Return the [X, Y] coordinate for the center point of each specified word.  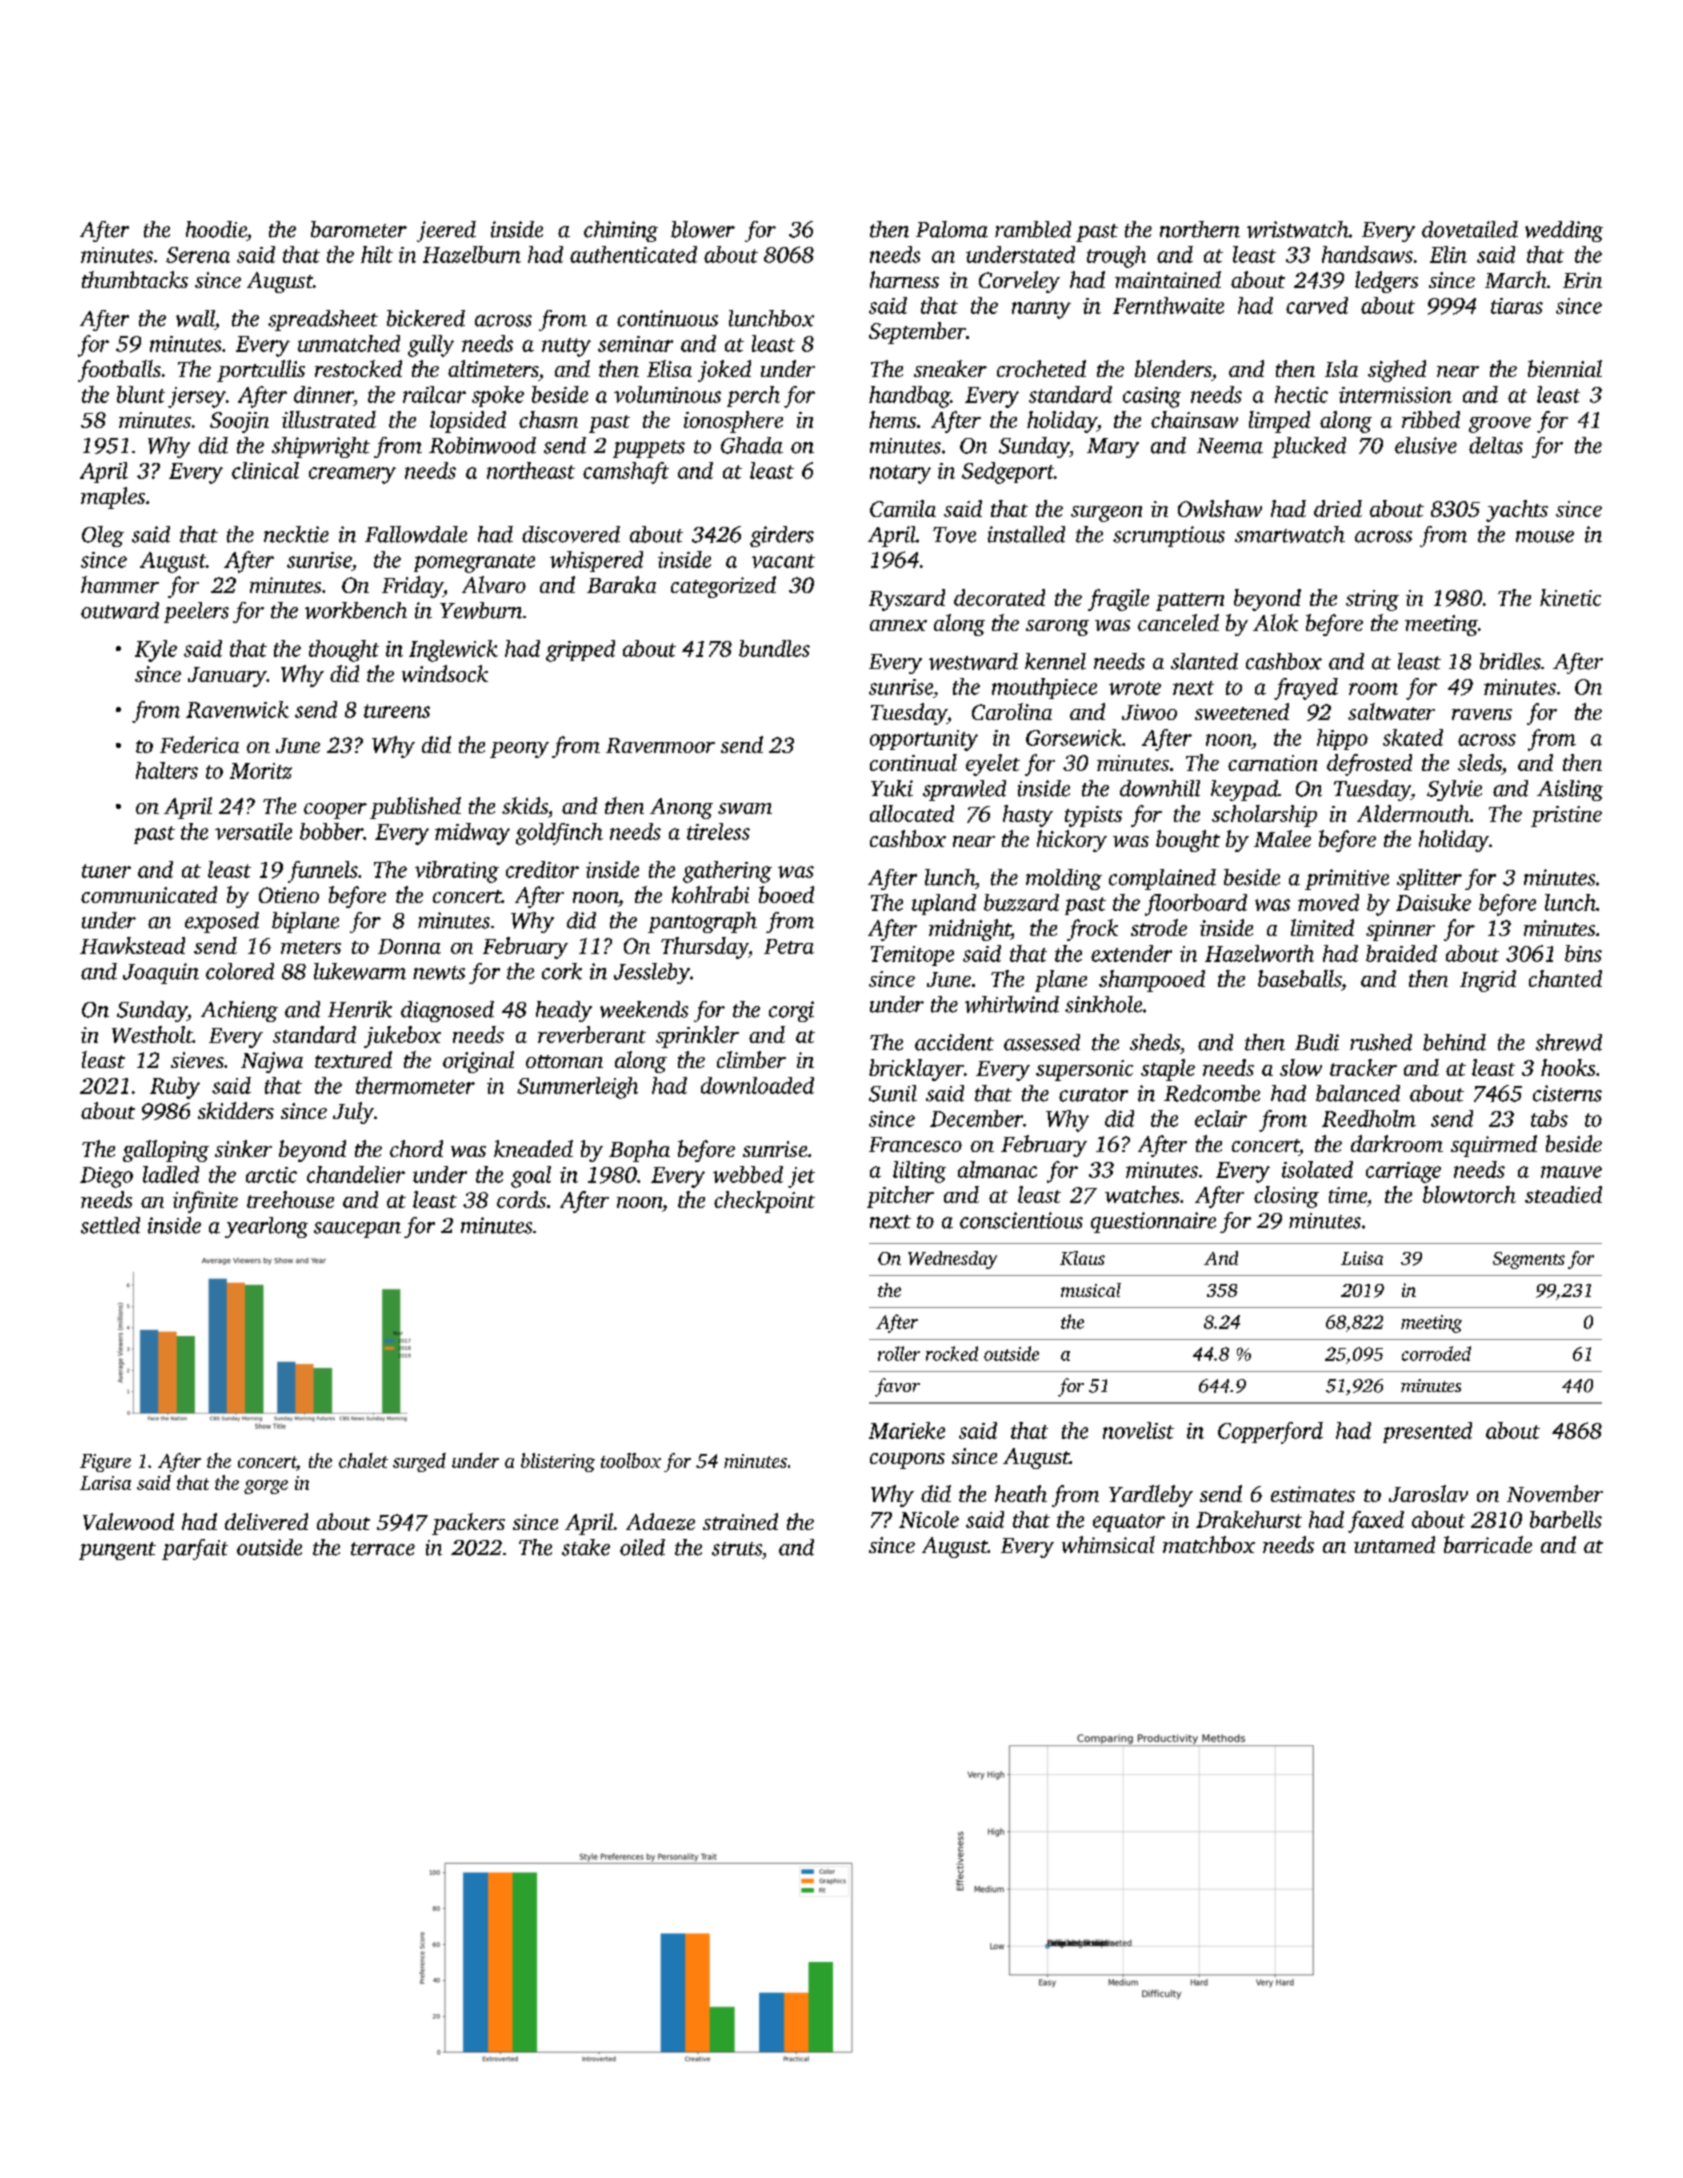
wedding [1564, 231]
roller [899, 1353]
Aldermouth [1413, 813]
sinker [243, 1148]
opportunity [924, 740]
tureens [397, 711]
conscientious [1021, 1220]
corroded [1436, 1353]
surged [419, 1462]
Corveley [1019, 282]
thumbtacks [135, 279]
